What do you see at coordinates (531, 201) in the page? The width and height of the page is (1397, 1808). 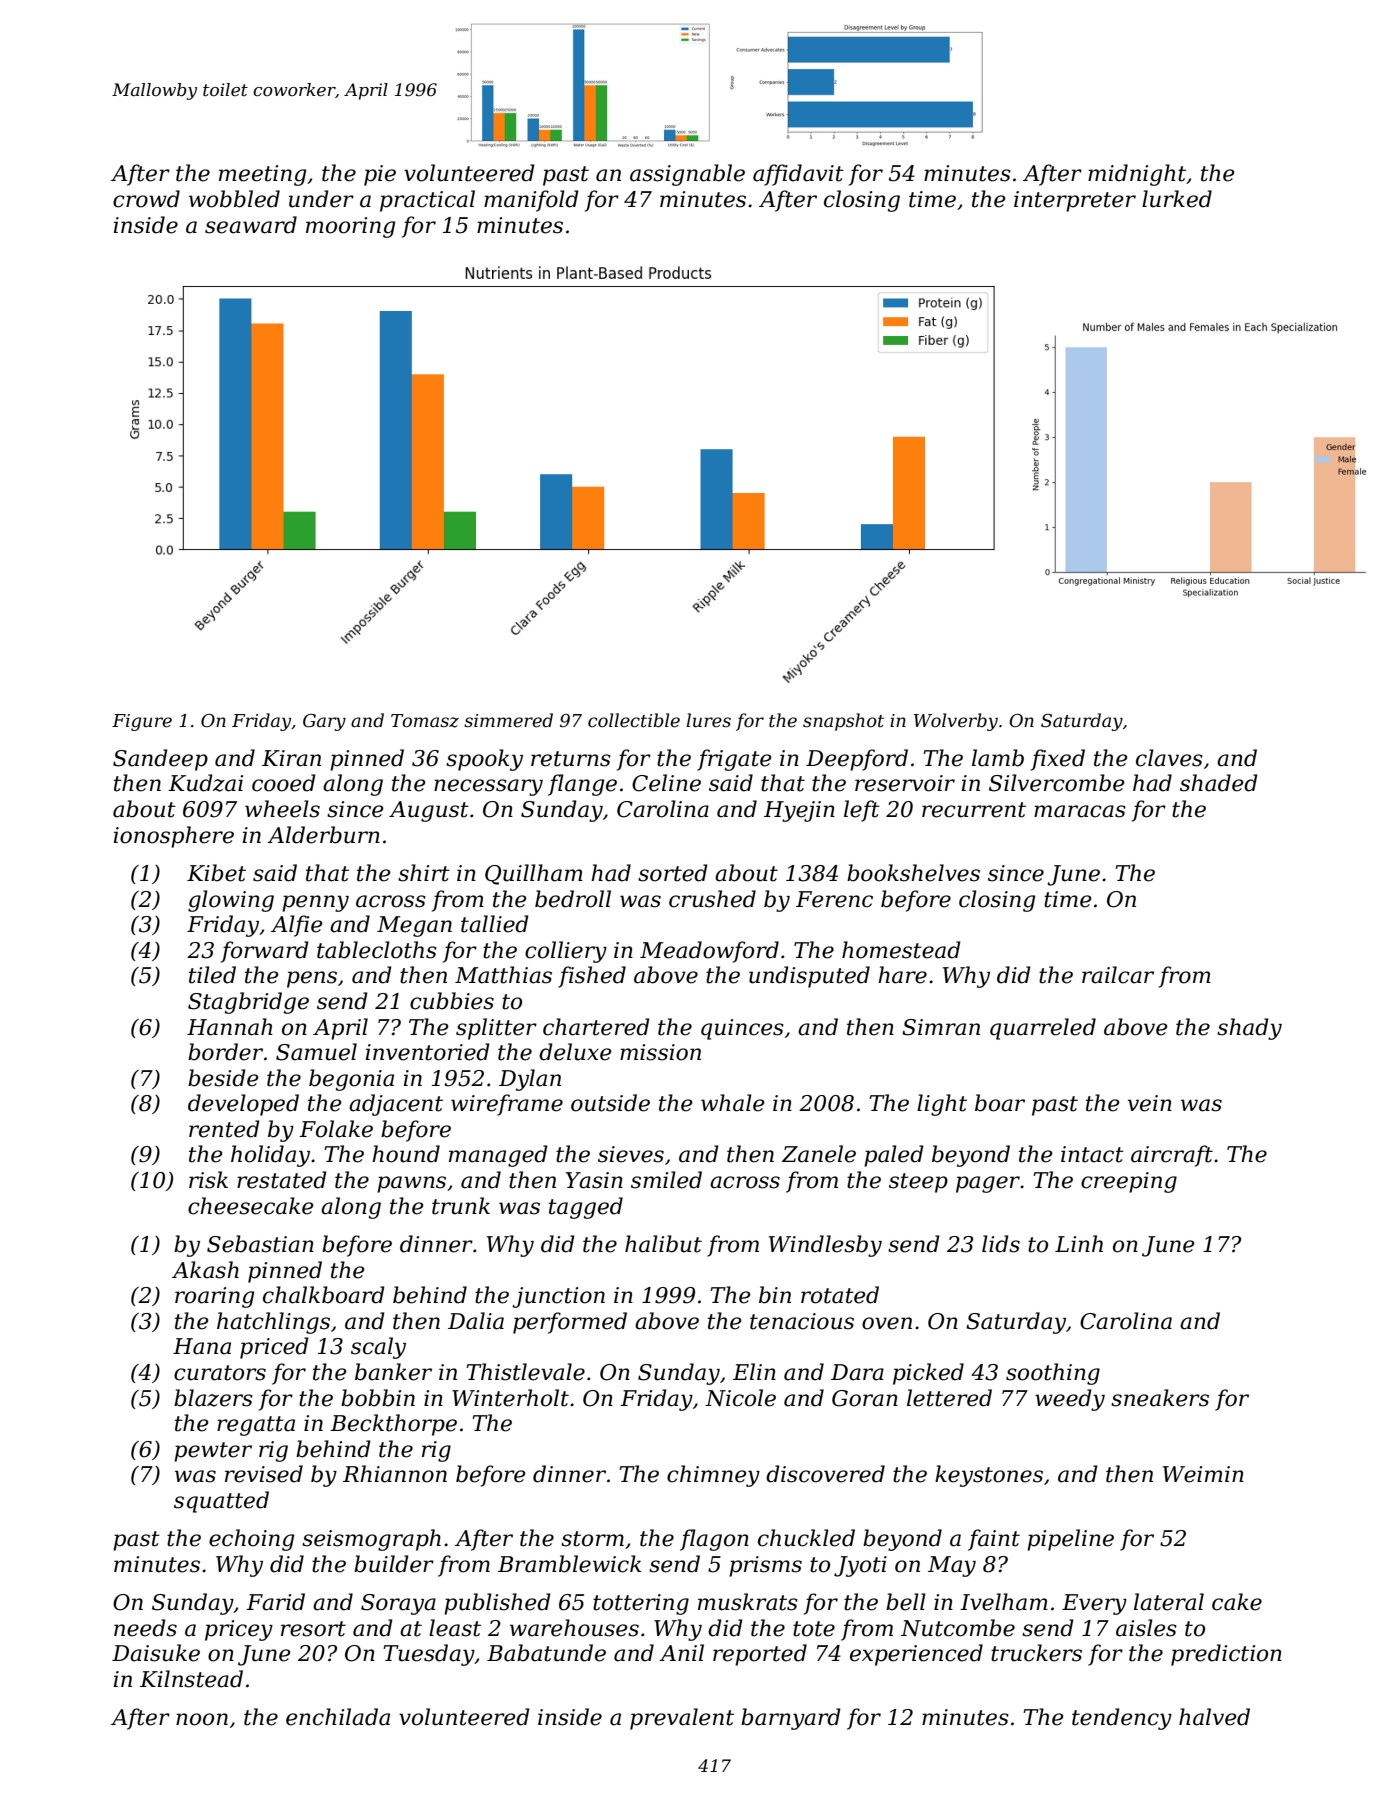 I see `manifold` at bounding box center [531, 201].
